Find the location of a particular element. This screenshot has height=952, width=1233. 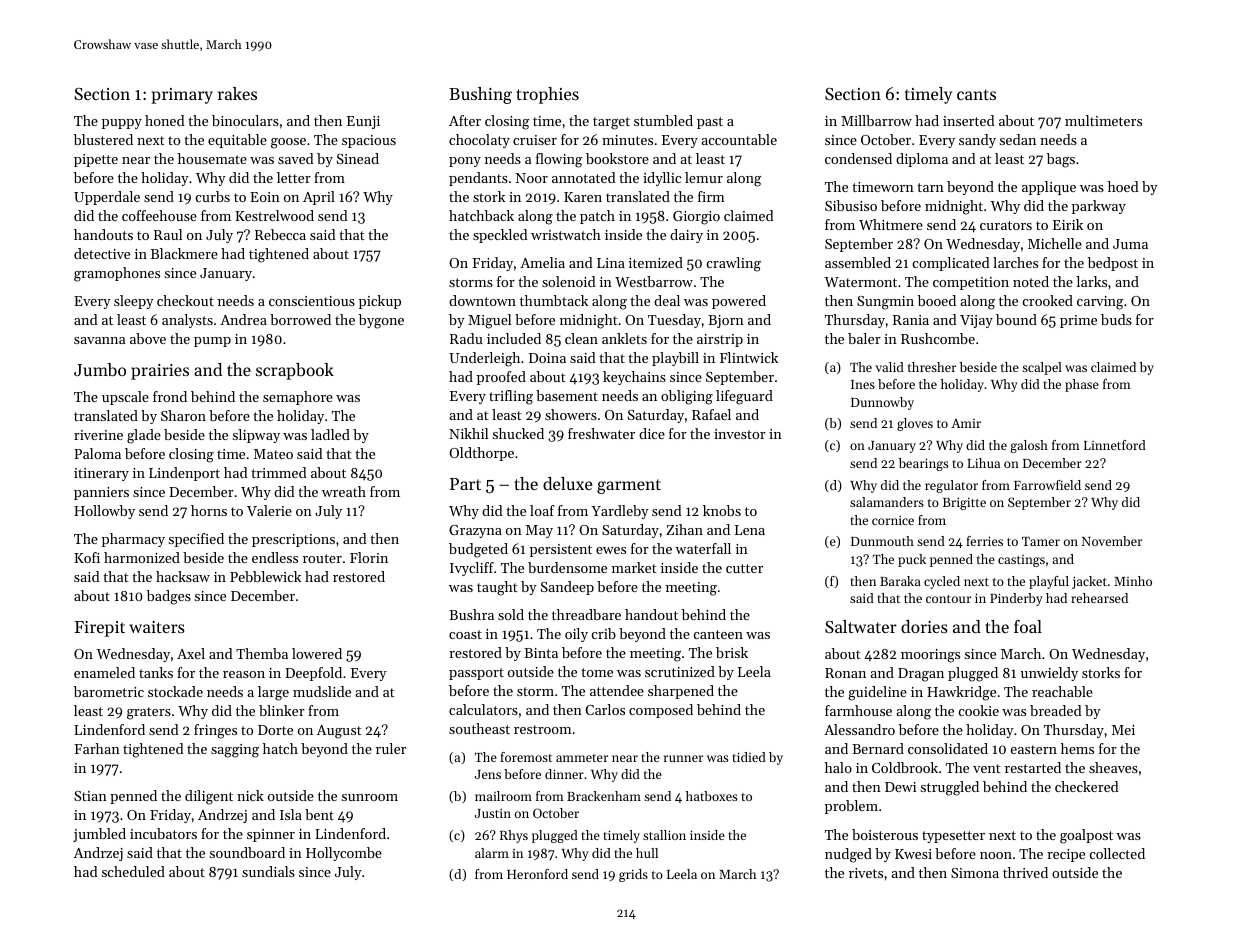

rakes is located at coordinates (237, 93).
